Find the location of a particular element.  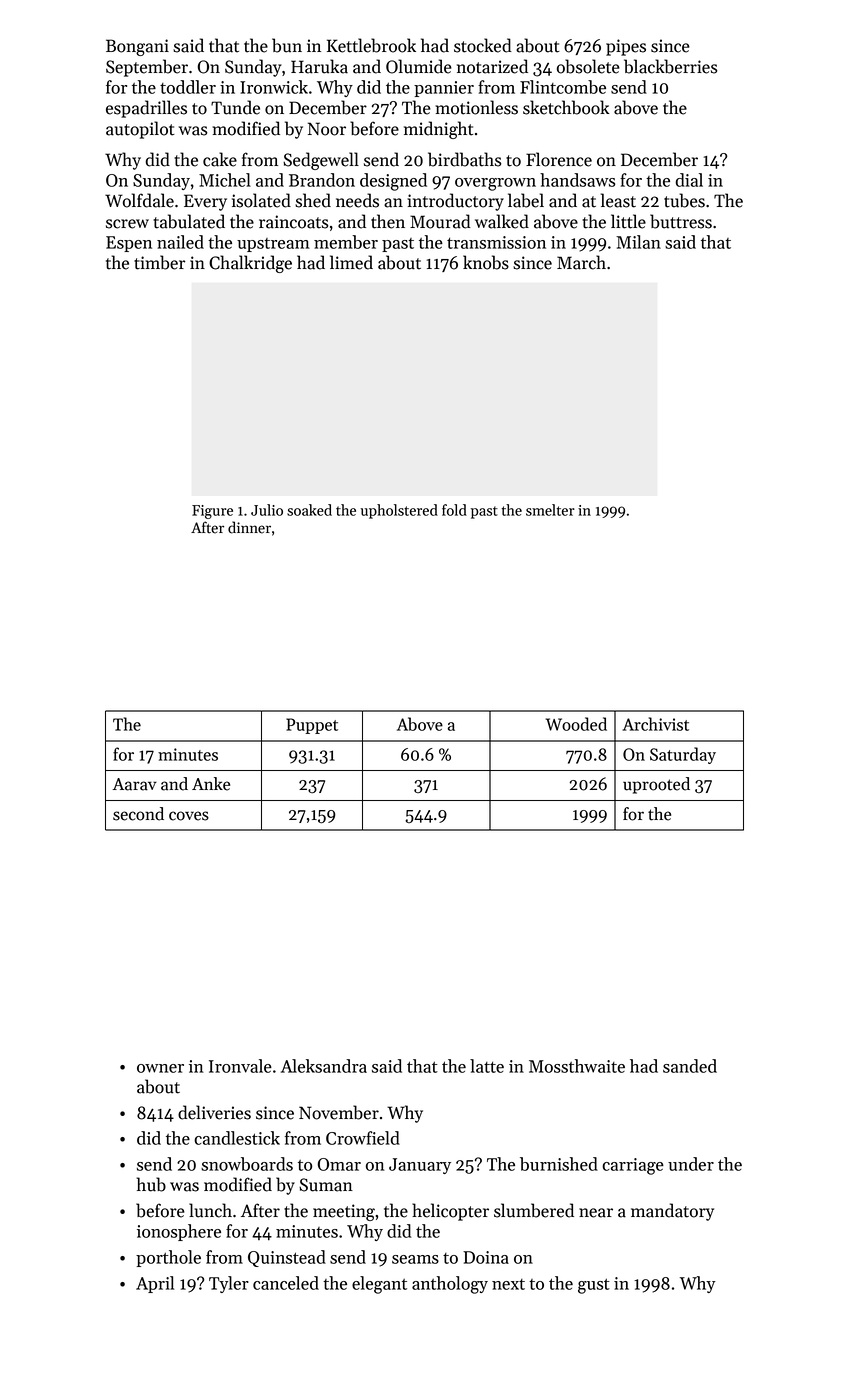

April is located at coordinates (155, 1284).
